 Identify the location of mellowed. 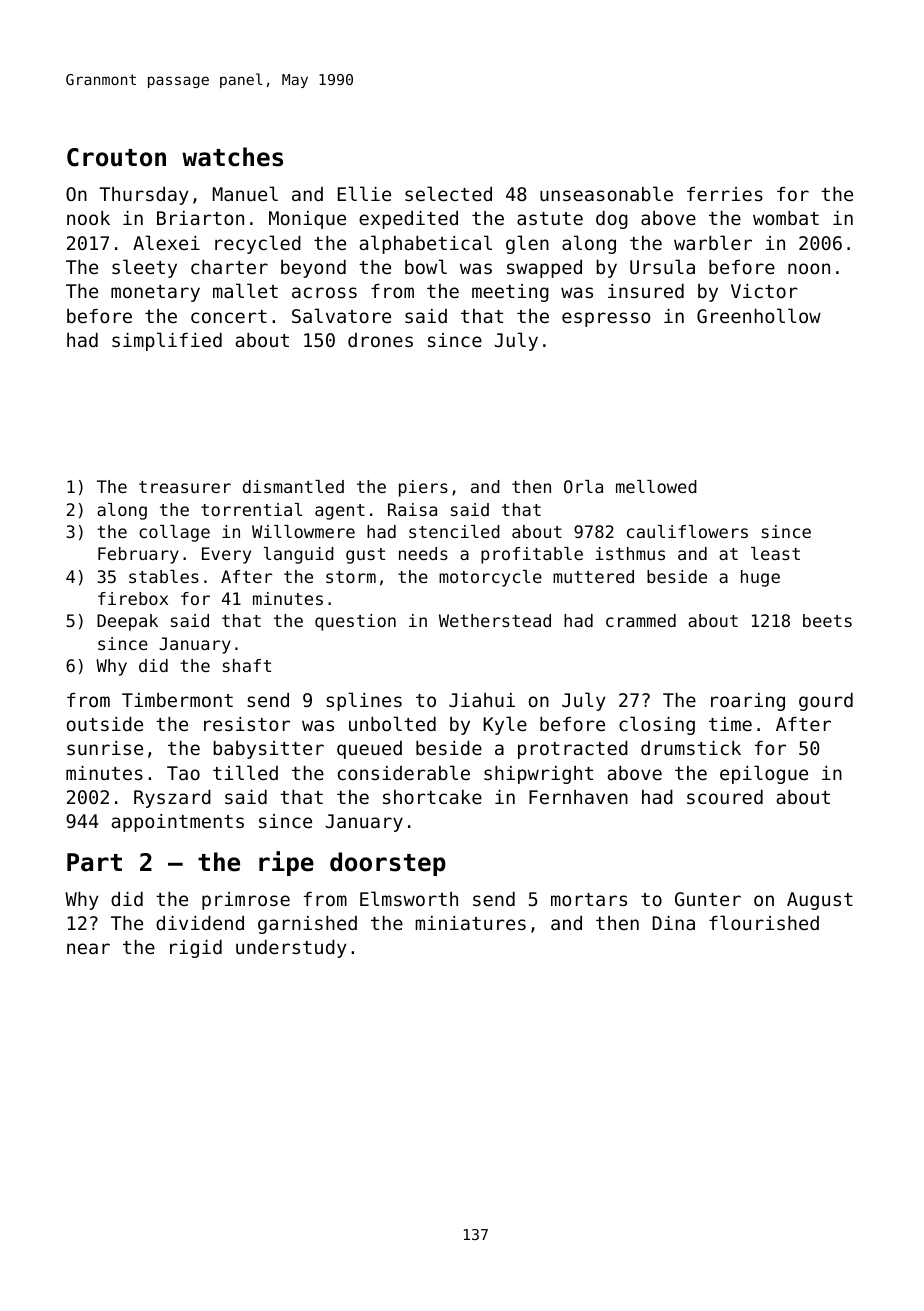
(656, 486).
